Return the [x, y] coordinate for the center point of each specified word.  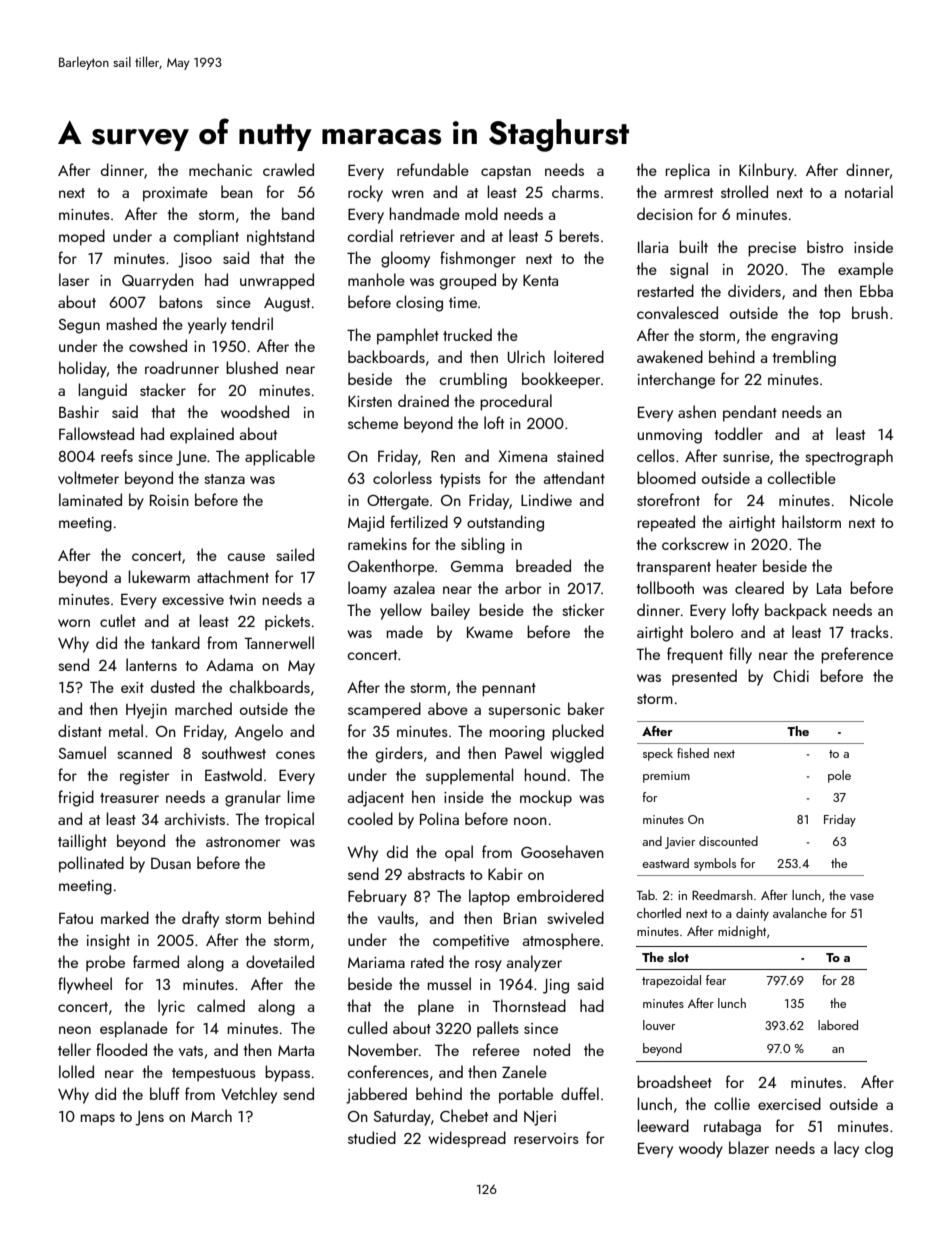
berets [579, 235]
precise [772, 249]
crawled [288, 169]
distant [80, 730]
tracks [869, 631]
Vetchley [249, 1095]
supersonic [524, 711]
